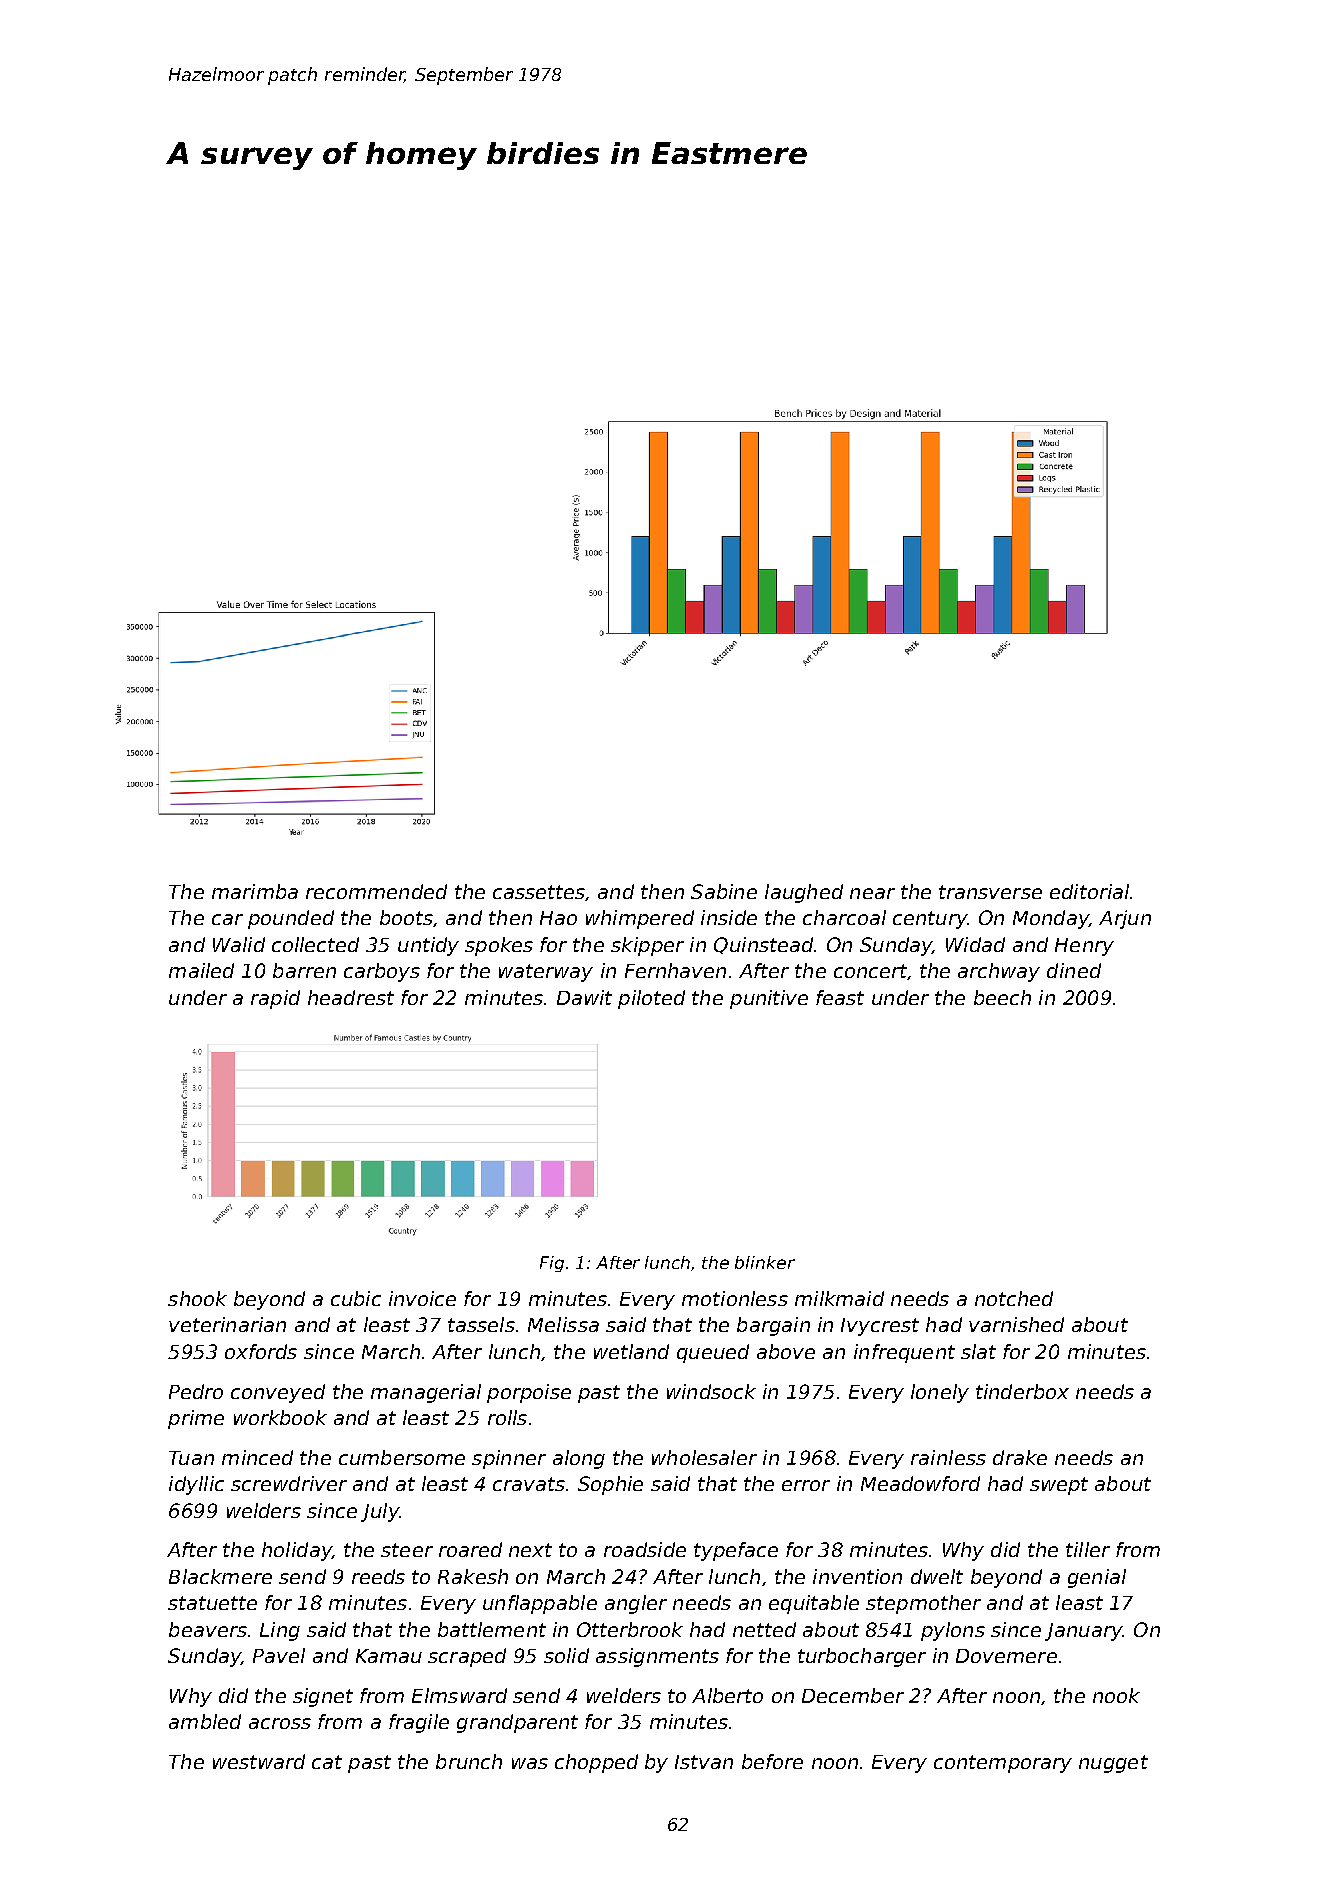 The height and width of the screenshot is (1885, 1333). Describe the element at coordinates (579, 1459) in the screenshot. I see `along` at that location.
